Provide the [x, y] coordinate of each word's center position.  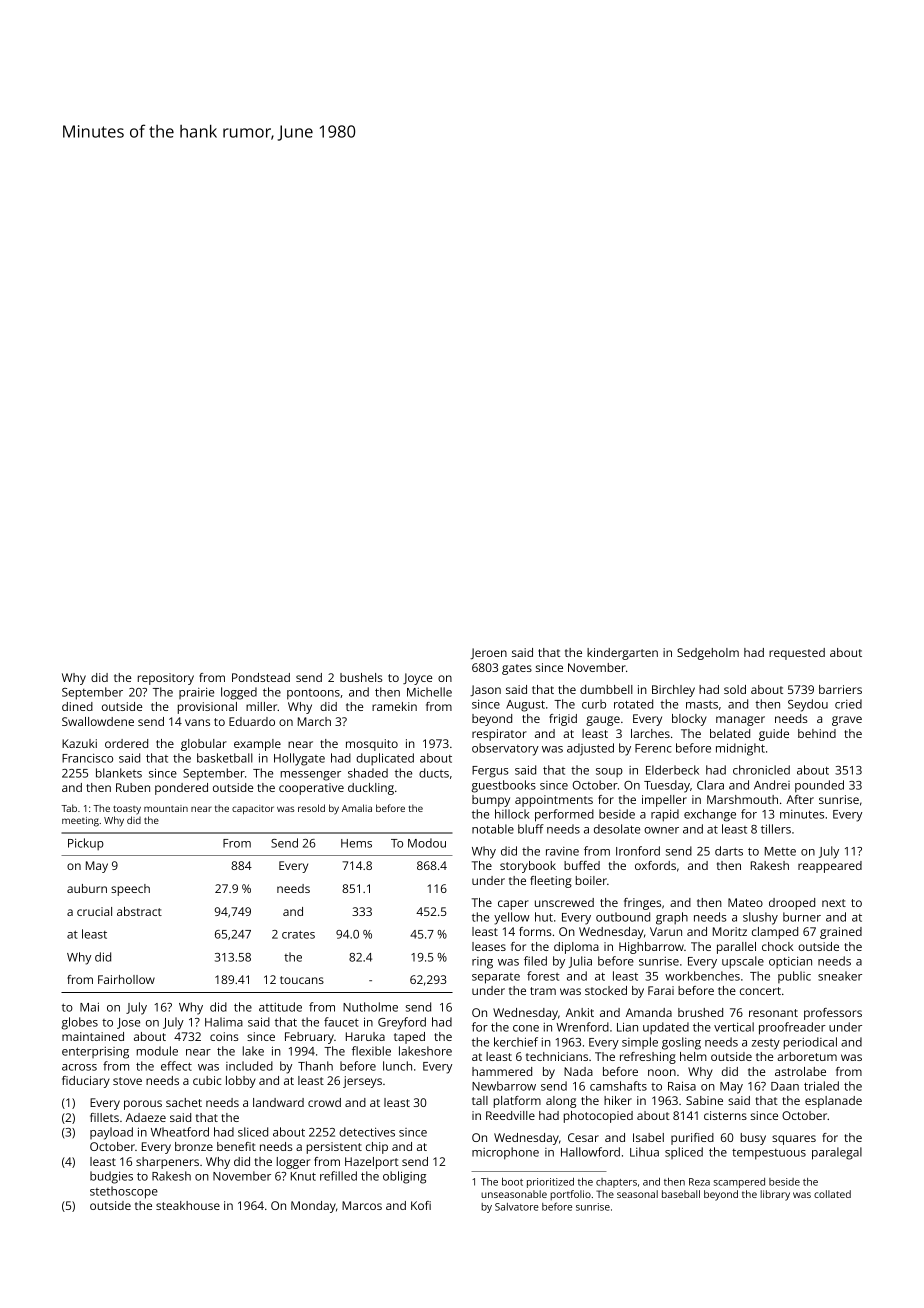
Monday [313, 1207]
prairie [196, 693]
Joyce [417, 679]
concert [760, 991]
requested [797, 654]
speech [130, 890]
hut [544, 917]
